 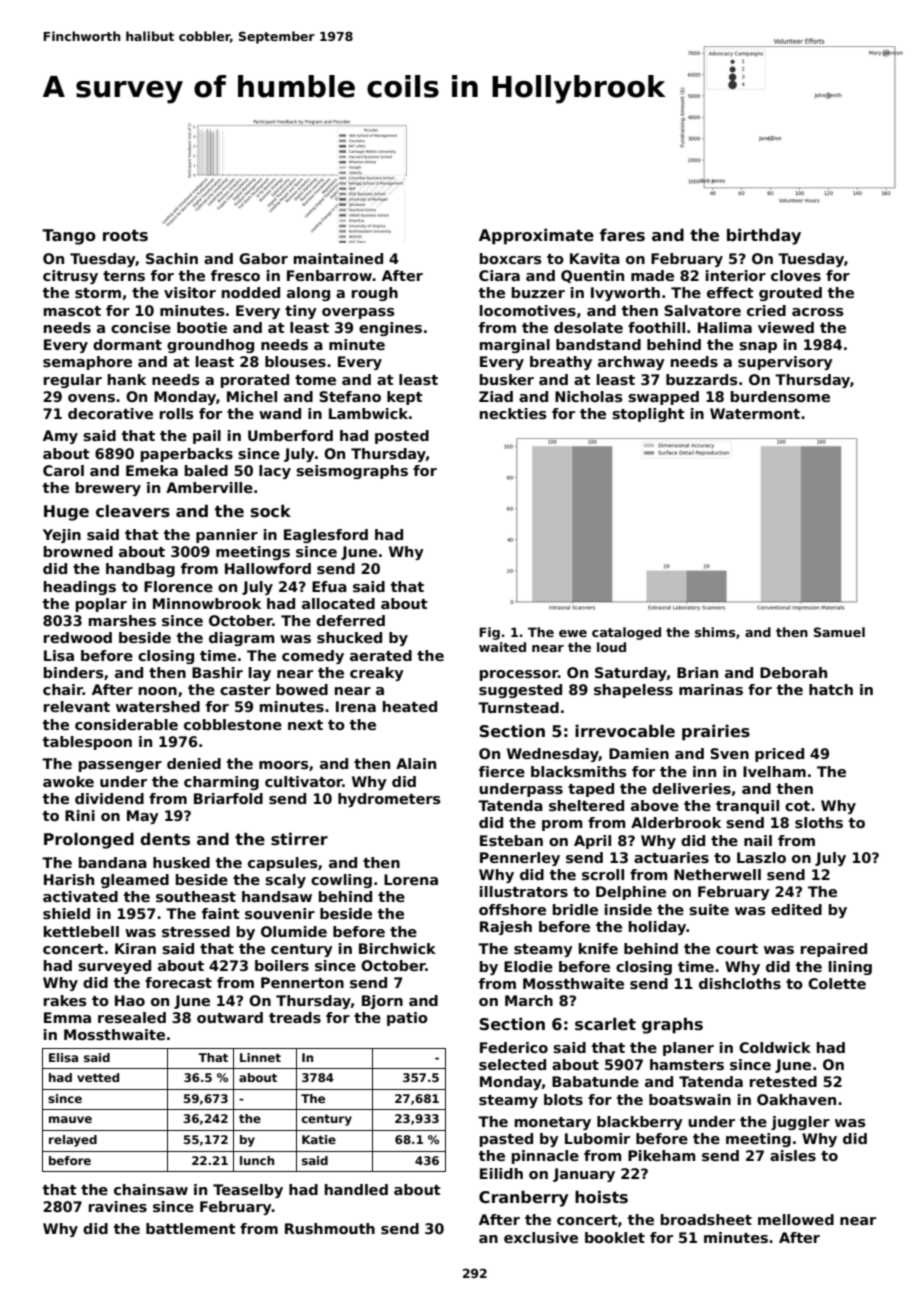 What do you see at coordinates (538, 292) in the screenshot?
I see `buzzer` at bounding box center [538, 292].
